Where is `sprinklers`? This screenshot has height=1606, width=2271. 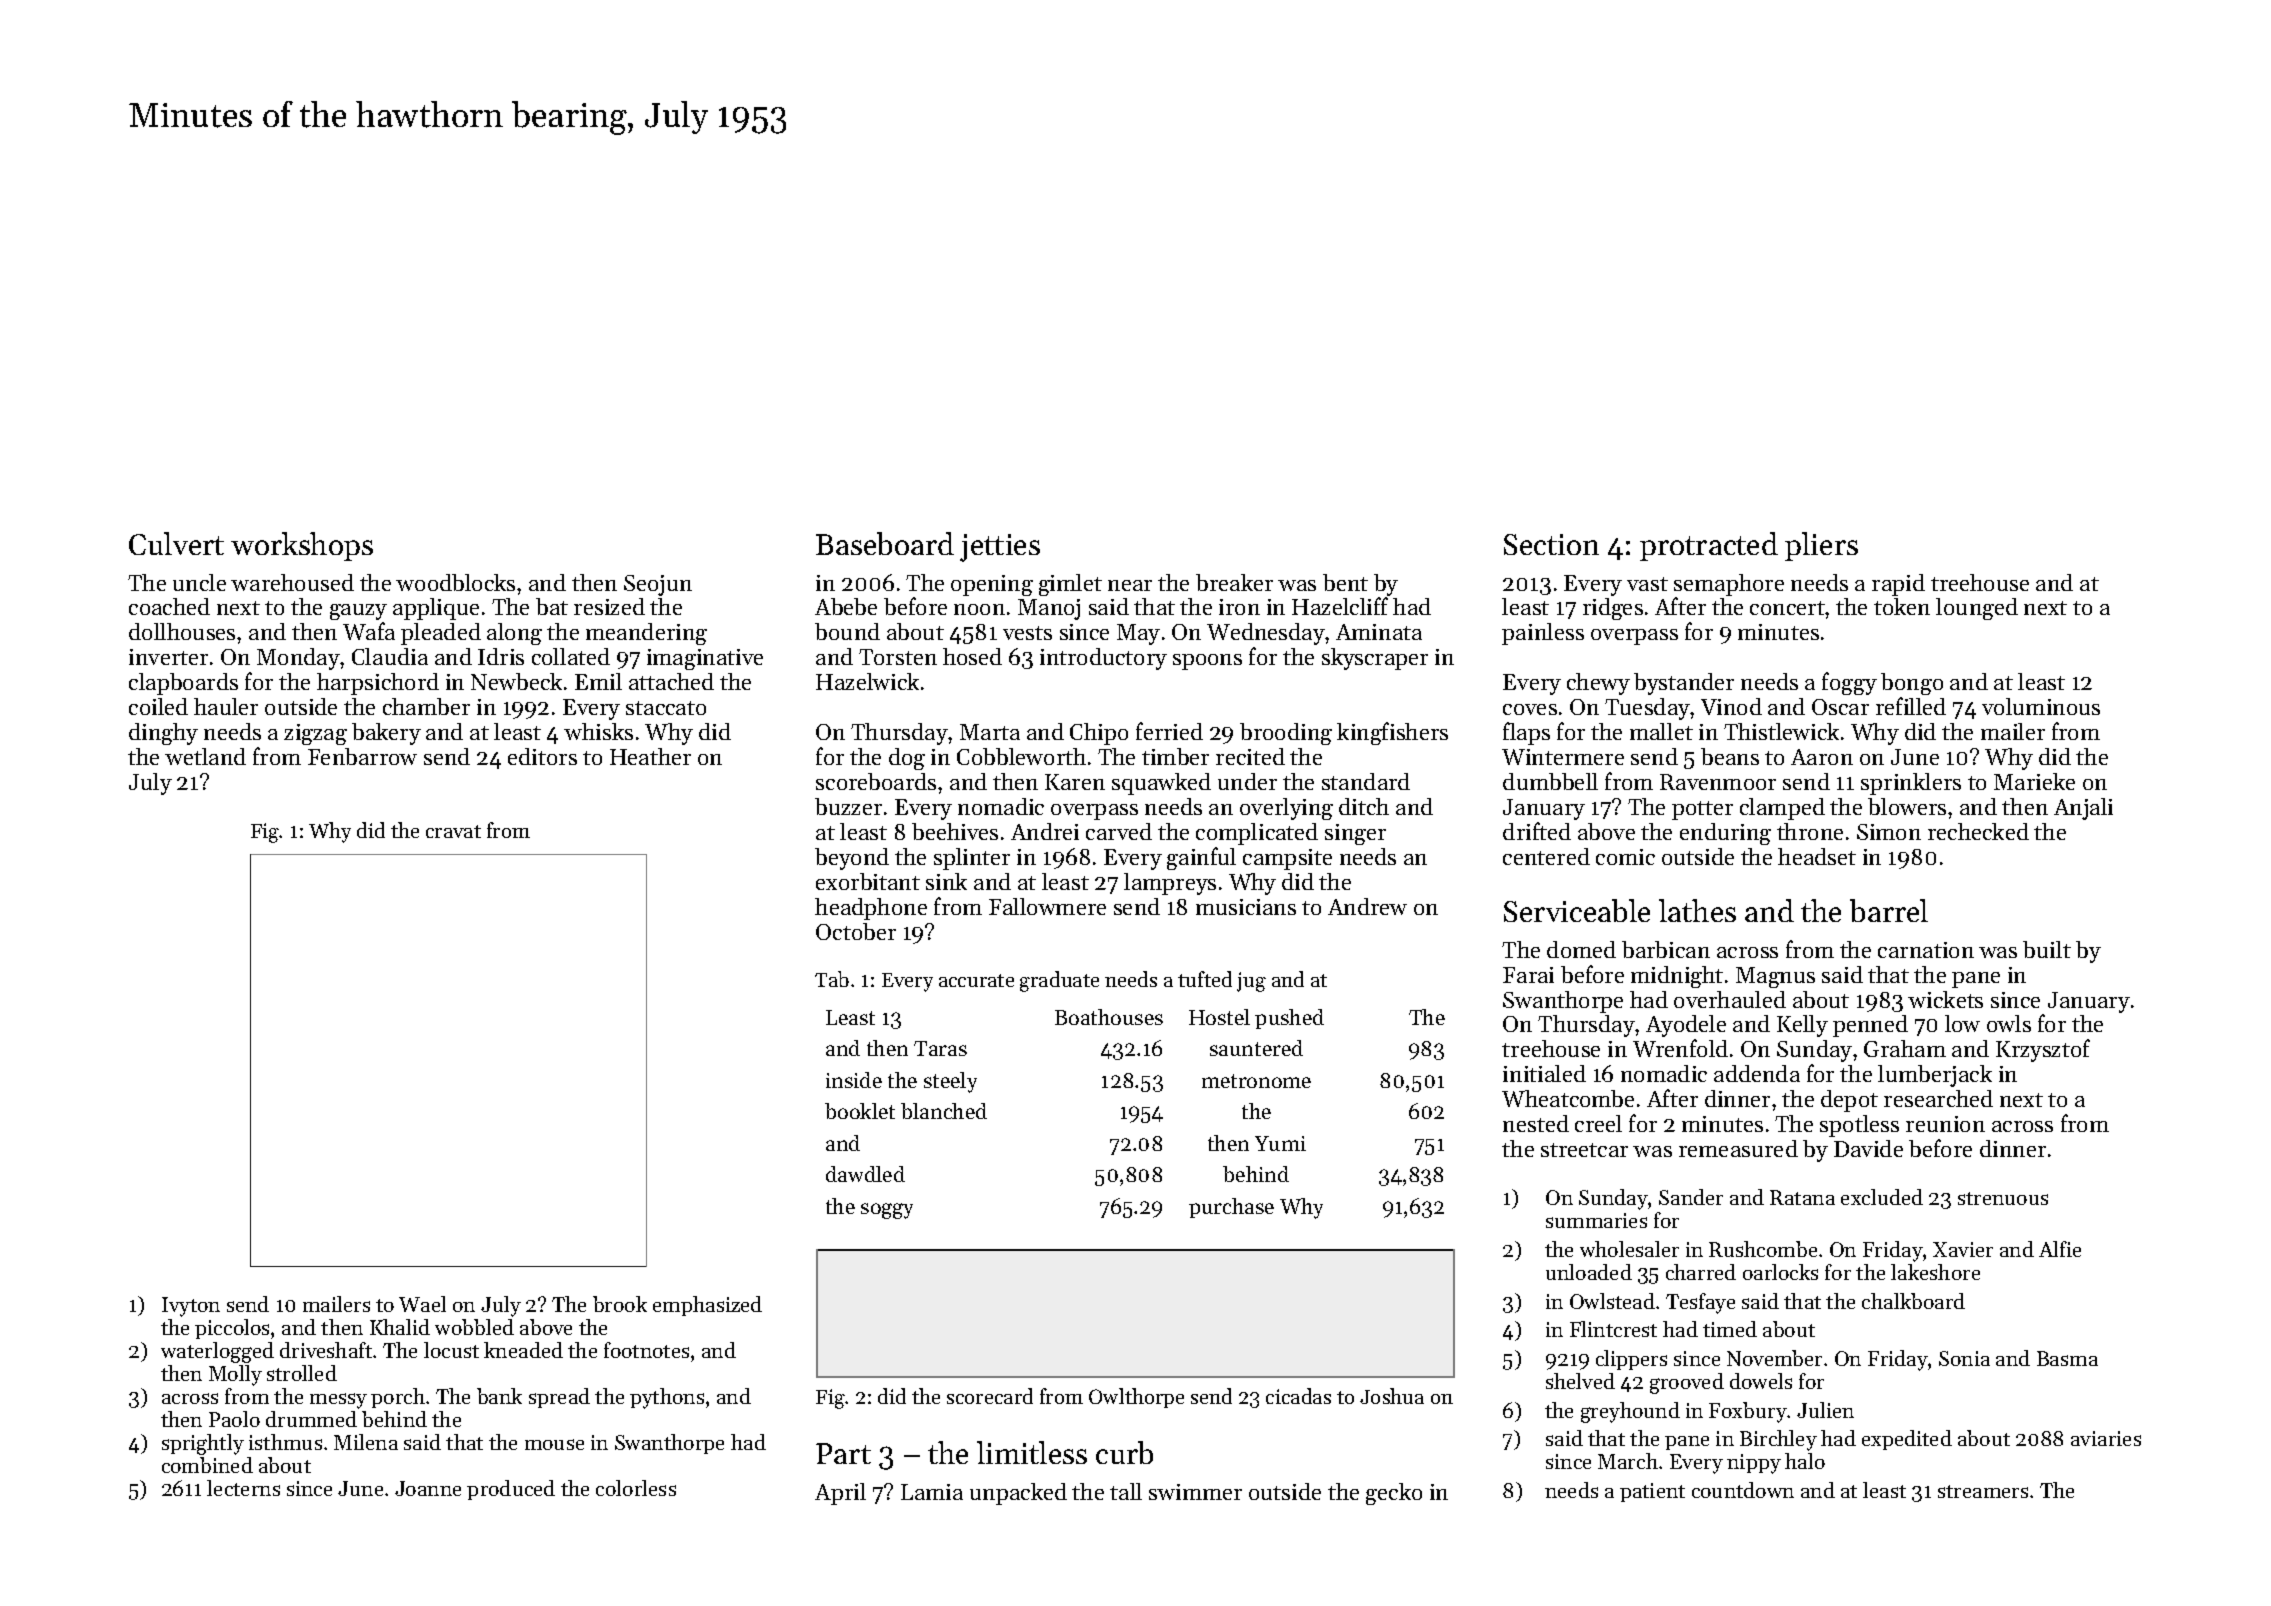 sprinklers is located at coordinates (1911, 784).
